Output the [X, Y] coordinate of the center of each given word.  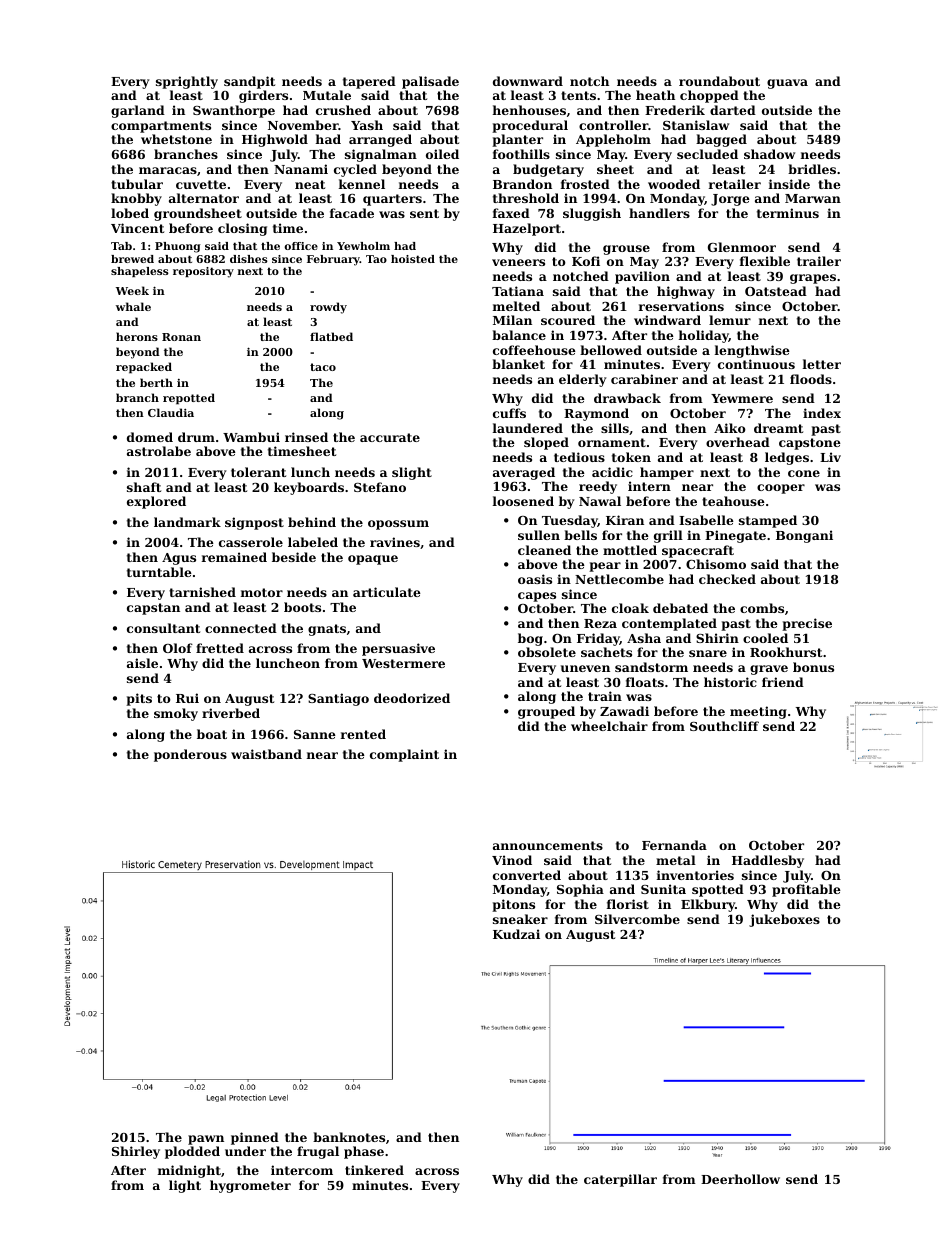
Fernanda [674, 845]
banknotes [349, 1137]
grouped [546, 712]
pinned [255, 1138]
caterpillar [620, 1180]
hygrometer [250, 1186]
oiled [442, 154]
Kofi [586, 261]
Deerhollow [740, 1179]
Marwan [813, 198]
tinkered [374, 1170]
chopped [709, 96]
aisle [142, 663]
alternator [204, 198]
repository [203, 272]
